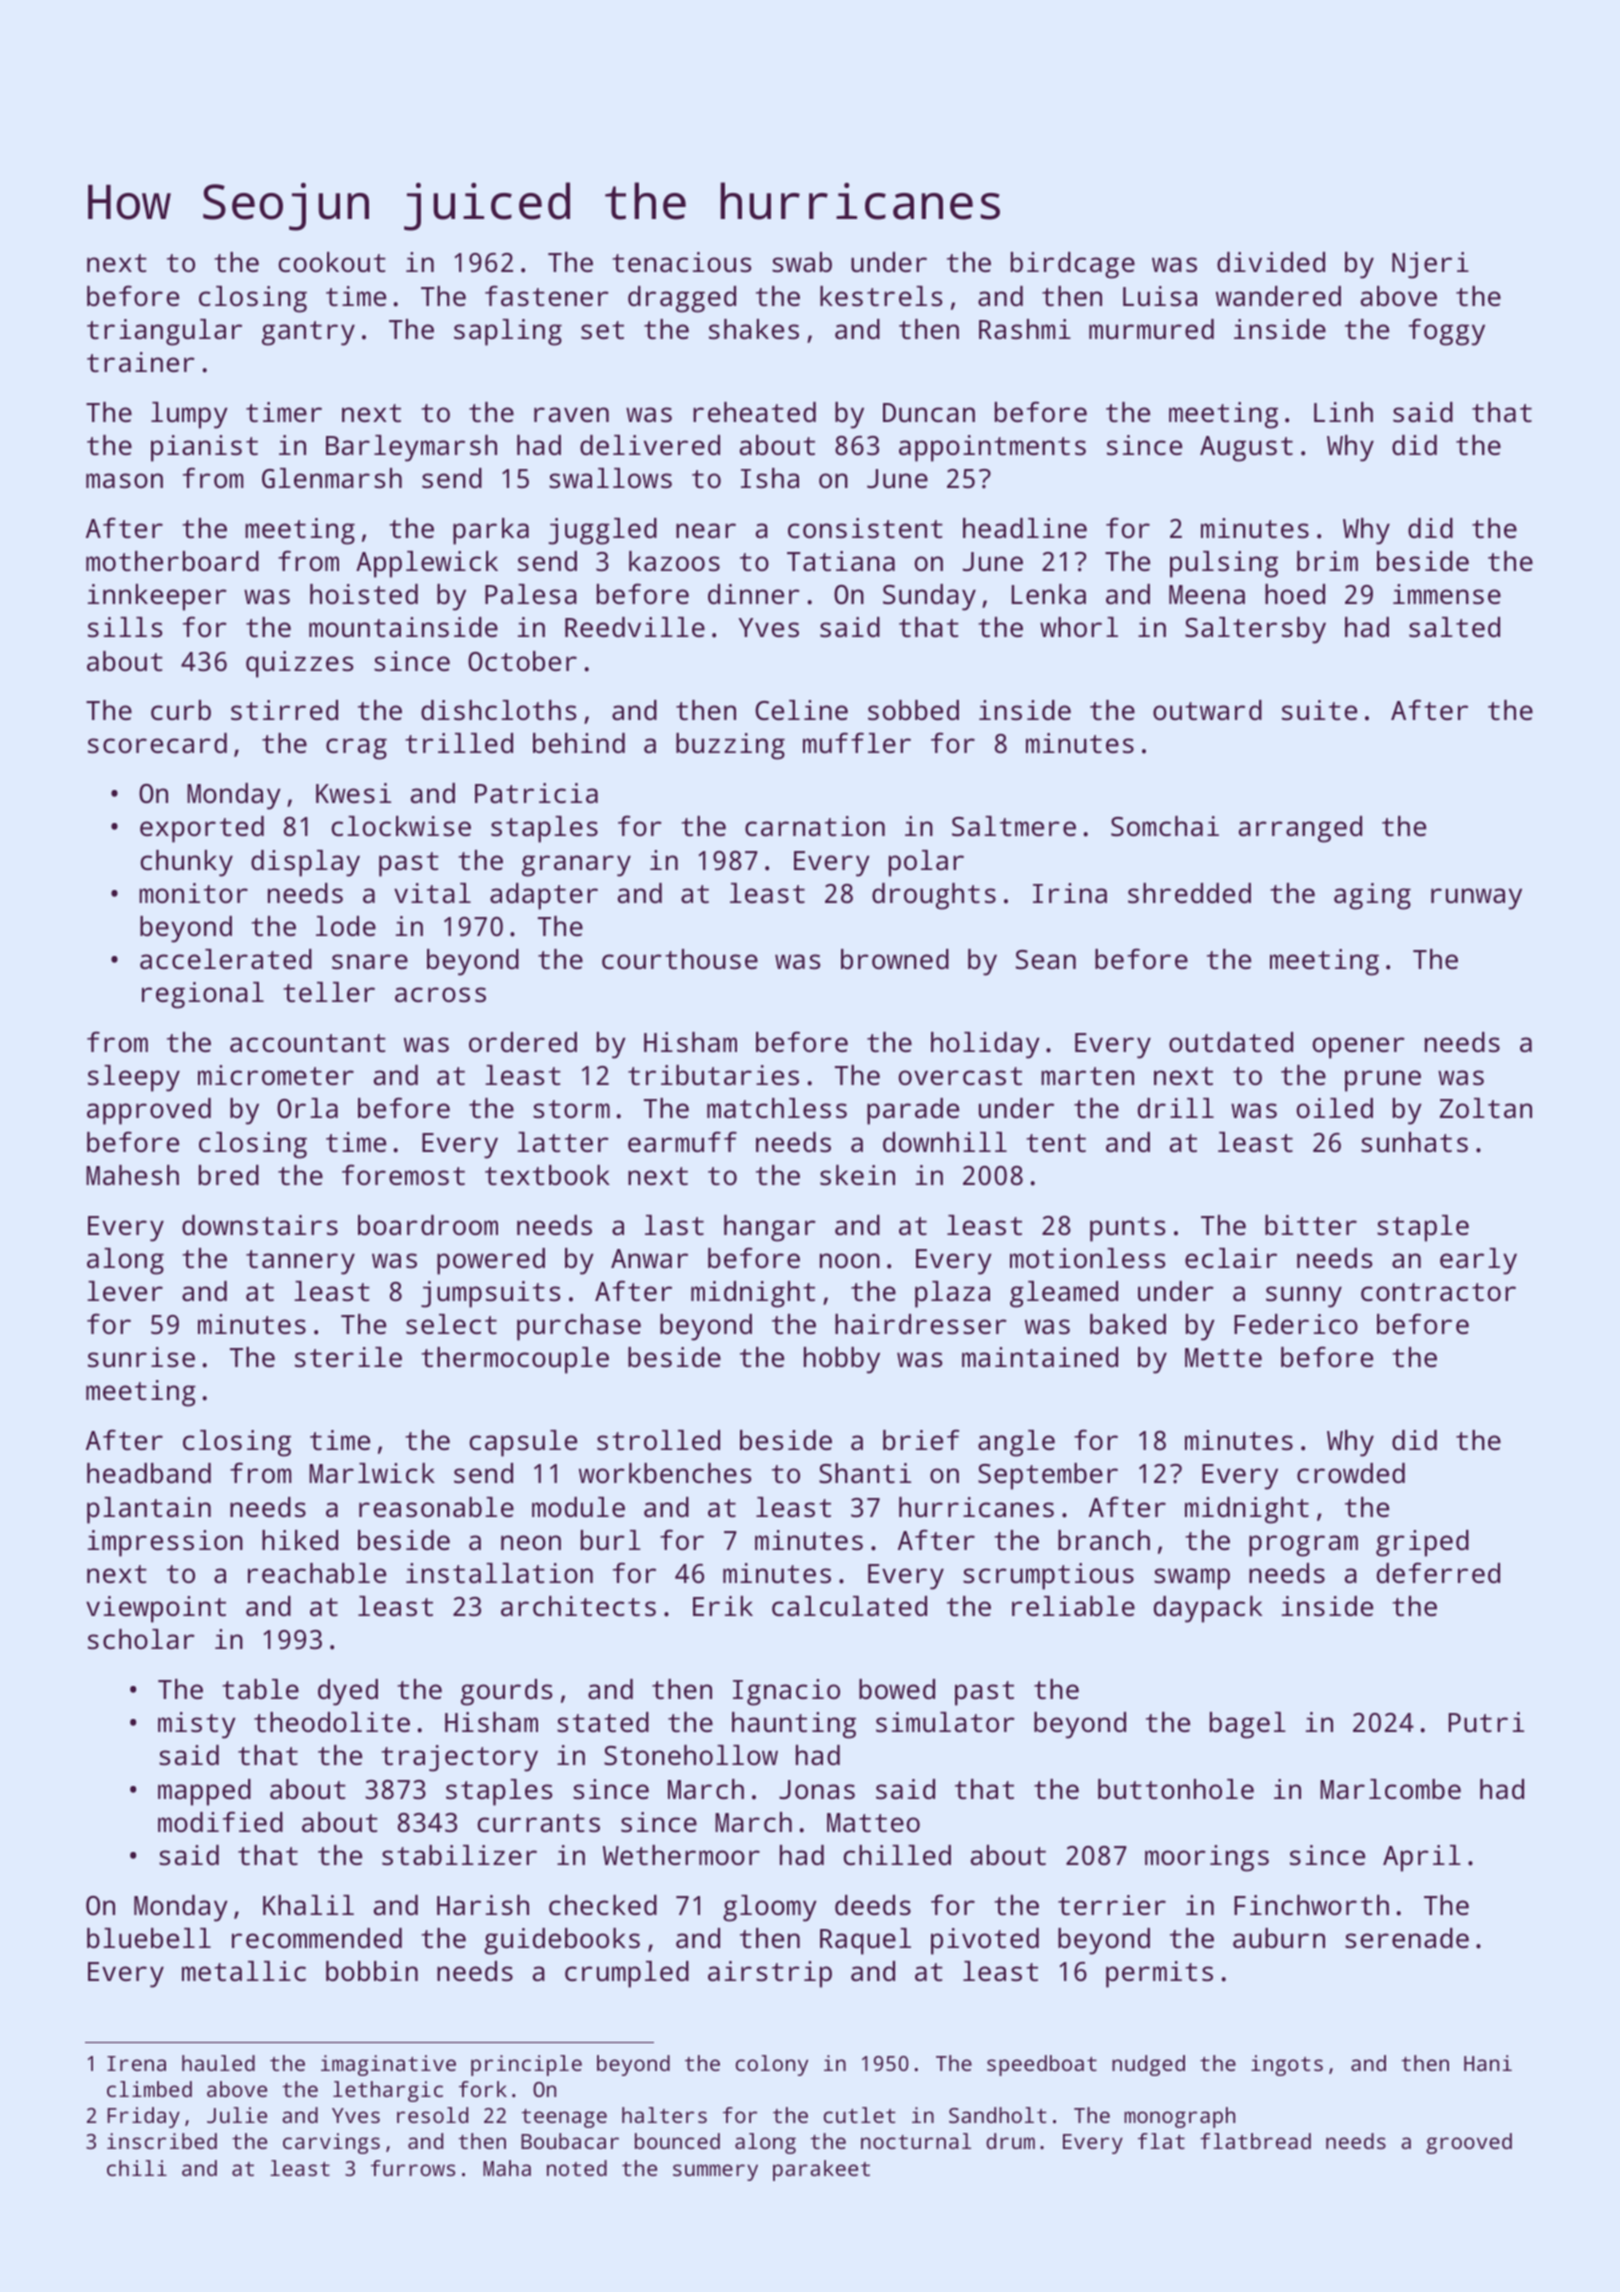  I want to click on Njeri, so click(1430, 265).
